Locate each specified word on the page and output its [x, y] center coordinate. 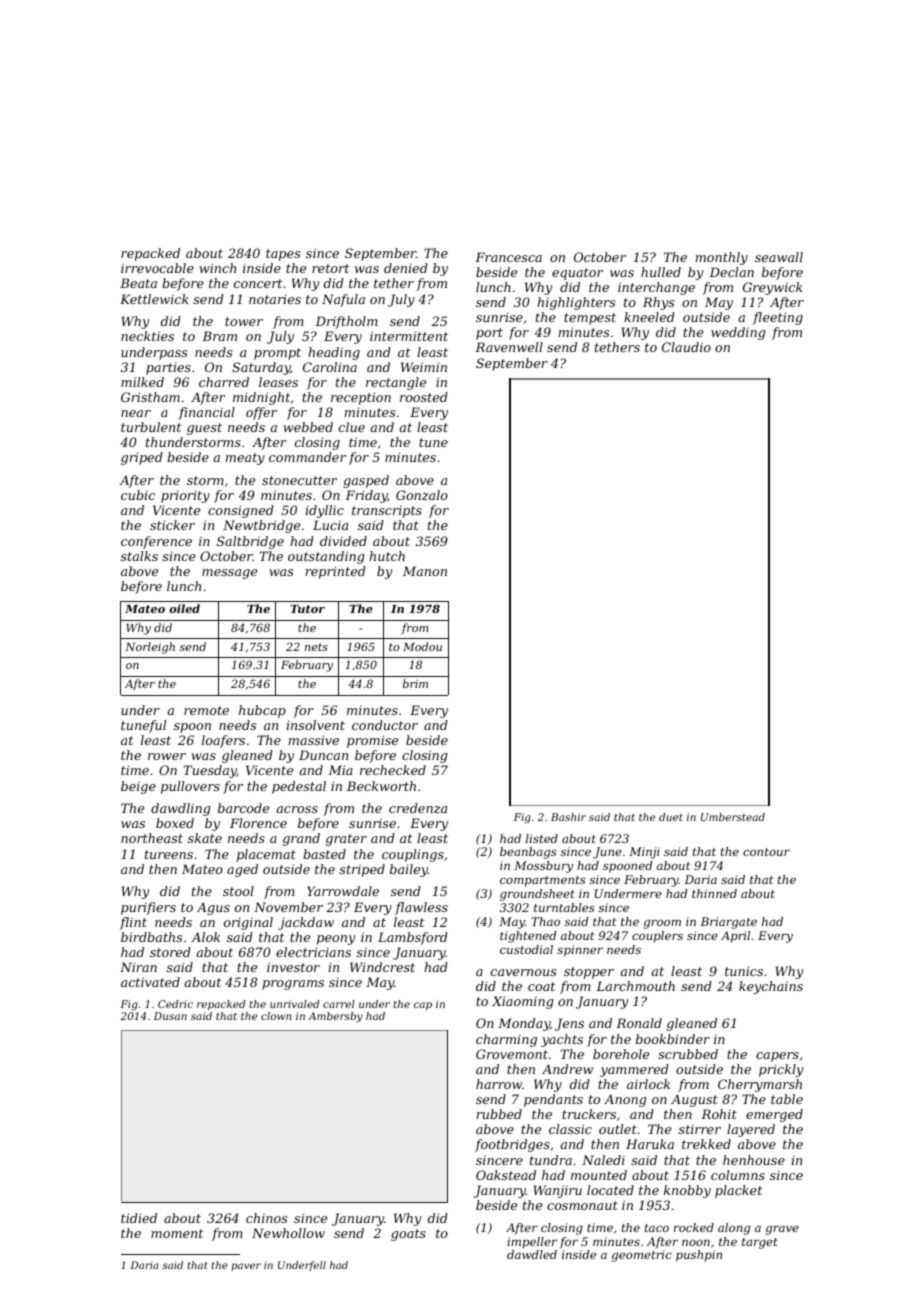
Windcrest [382, 967]
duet [671, 817]
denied [406, 268]
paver [246, 1267]
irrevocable [157, 268]
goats [408, 1235]
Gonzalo [422, 495]
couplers [657, 937]
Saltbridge [250, 542]
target [760, 1243]
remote [206, 710]
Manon [425, 571]
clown [276, 1016]
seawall [779, 257]
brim [415, 683]
